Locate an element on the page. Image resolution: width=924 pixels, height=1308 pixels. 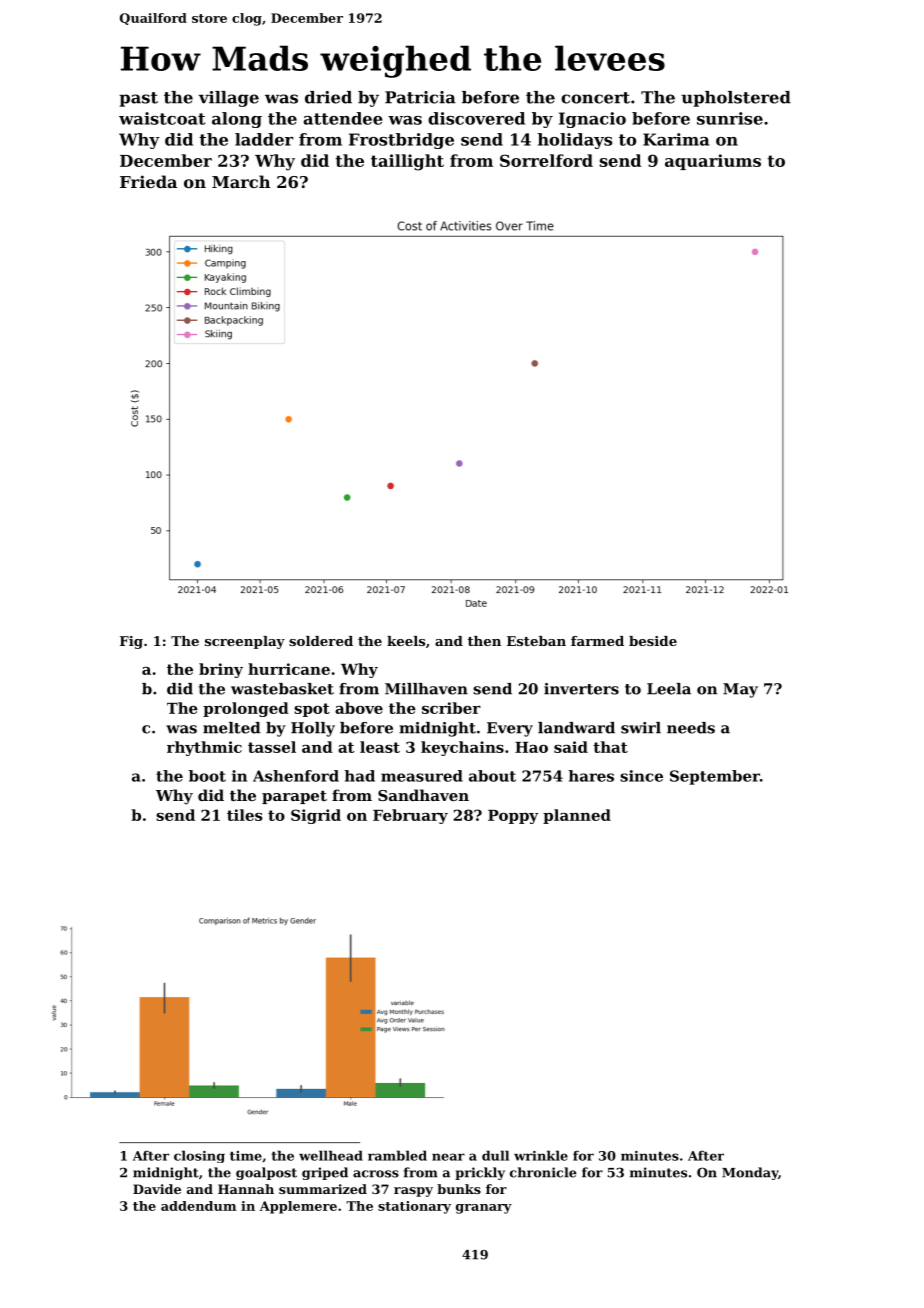
across is located at coordinates (376, 1174).
